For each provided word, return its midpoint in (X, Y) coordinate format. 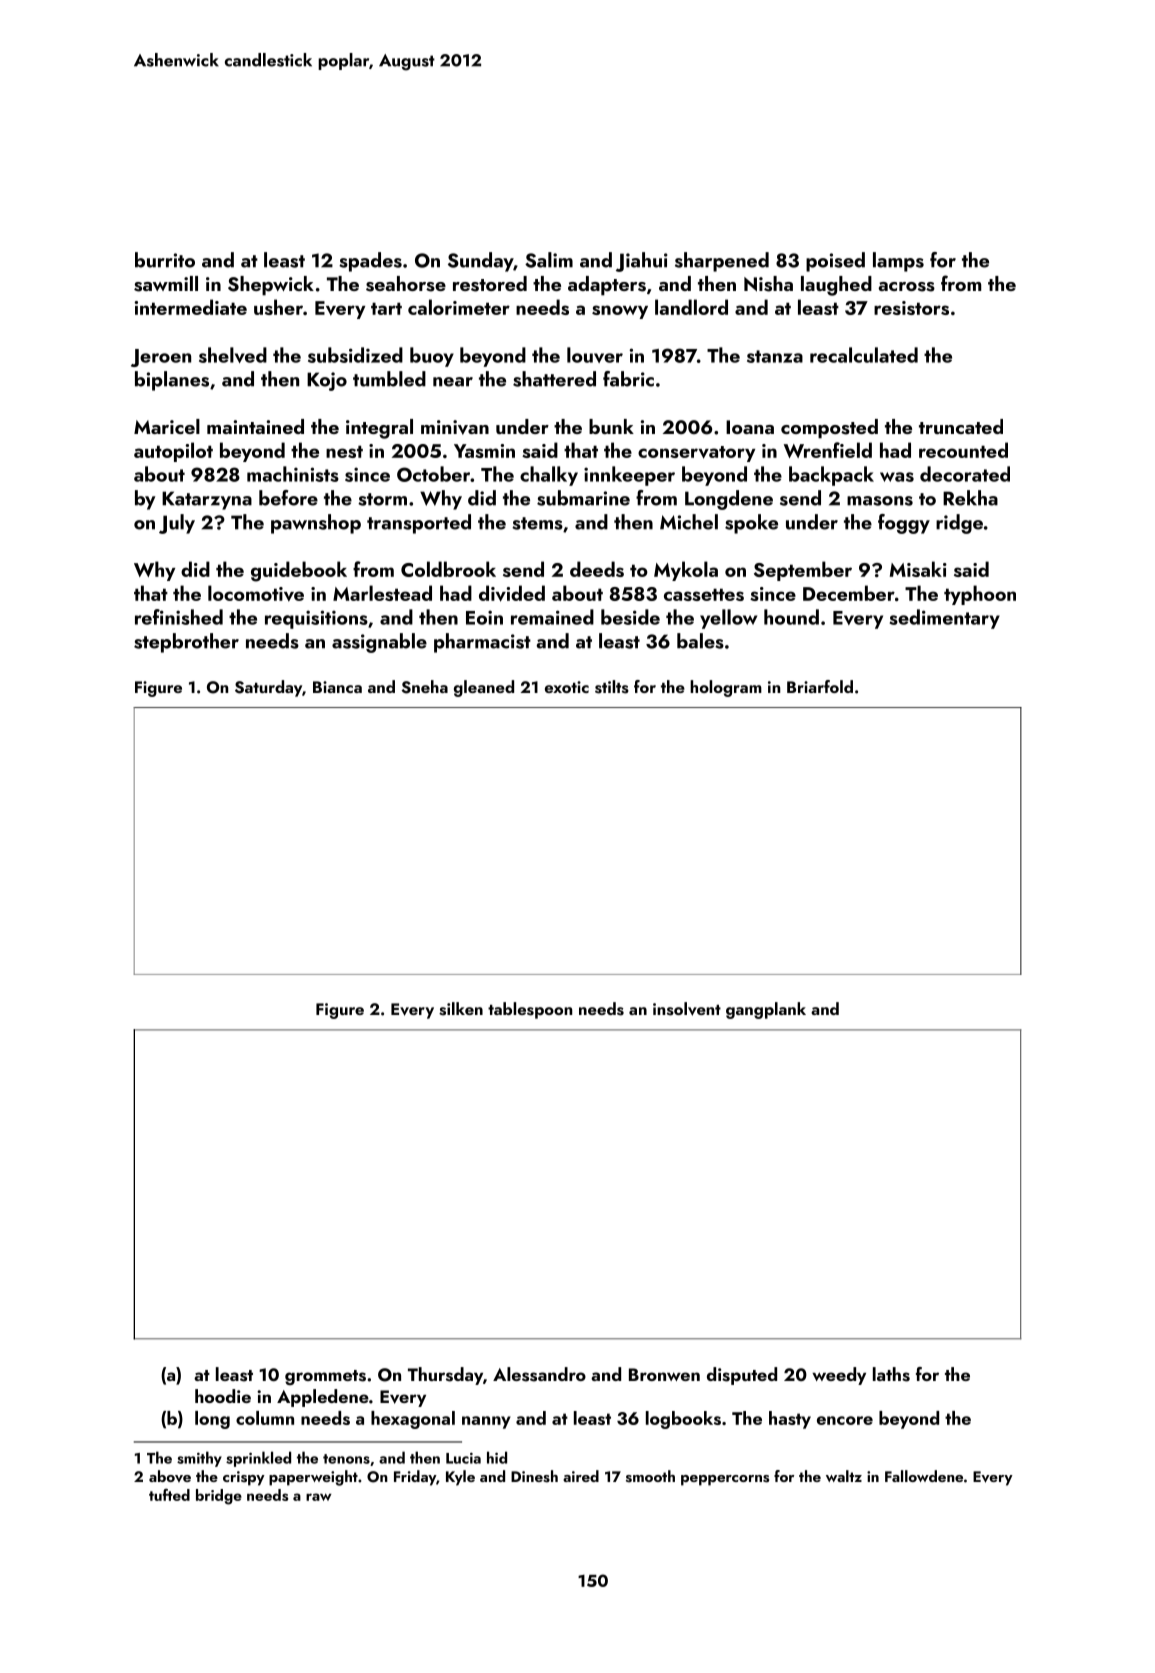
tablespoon (530, 1010)
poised (835, 262)
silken (461, 1009)
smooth (650, 1476)
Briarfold (820, 686)
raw (319, 1497)
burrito (165, 260)
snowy (620, 312)
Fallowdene (924, 1476)
